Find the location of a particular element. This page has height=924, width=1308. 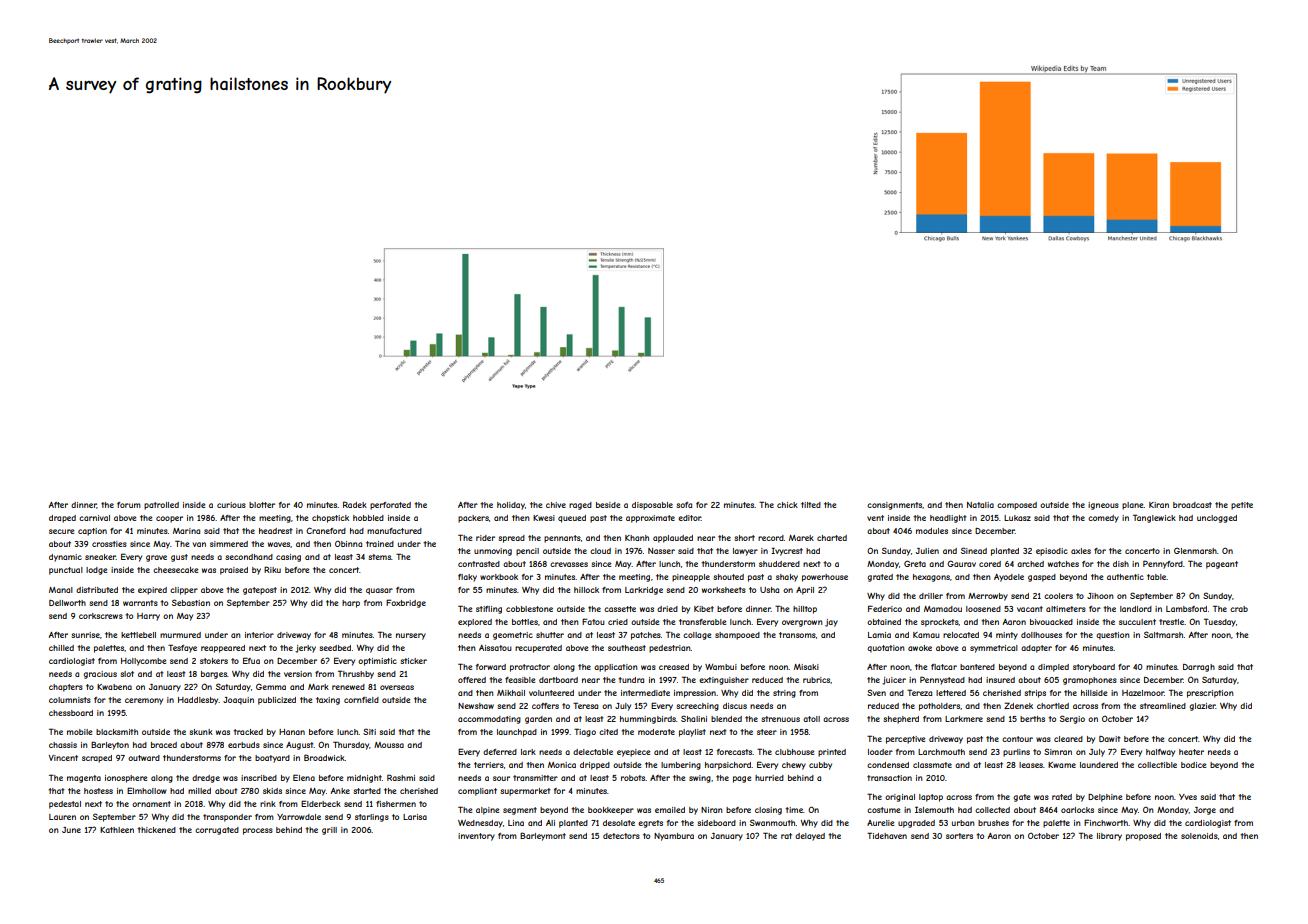

Elmhollow is located at coordinates (147, 790).
